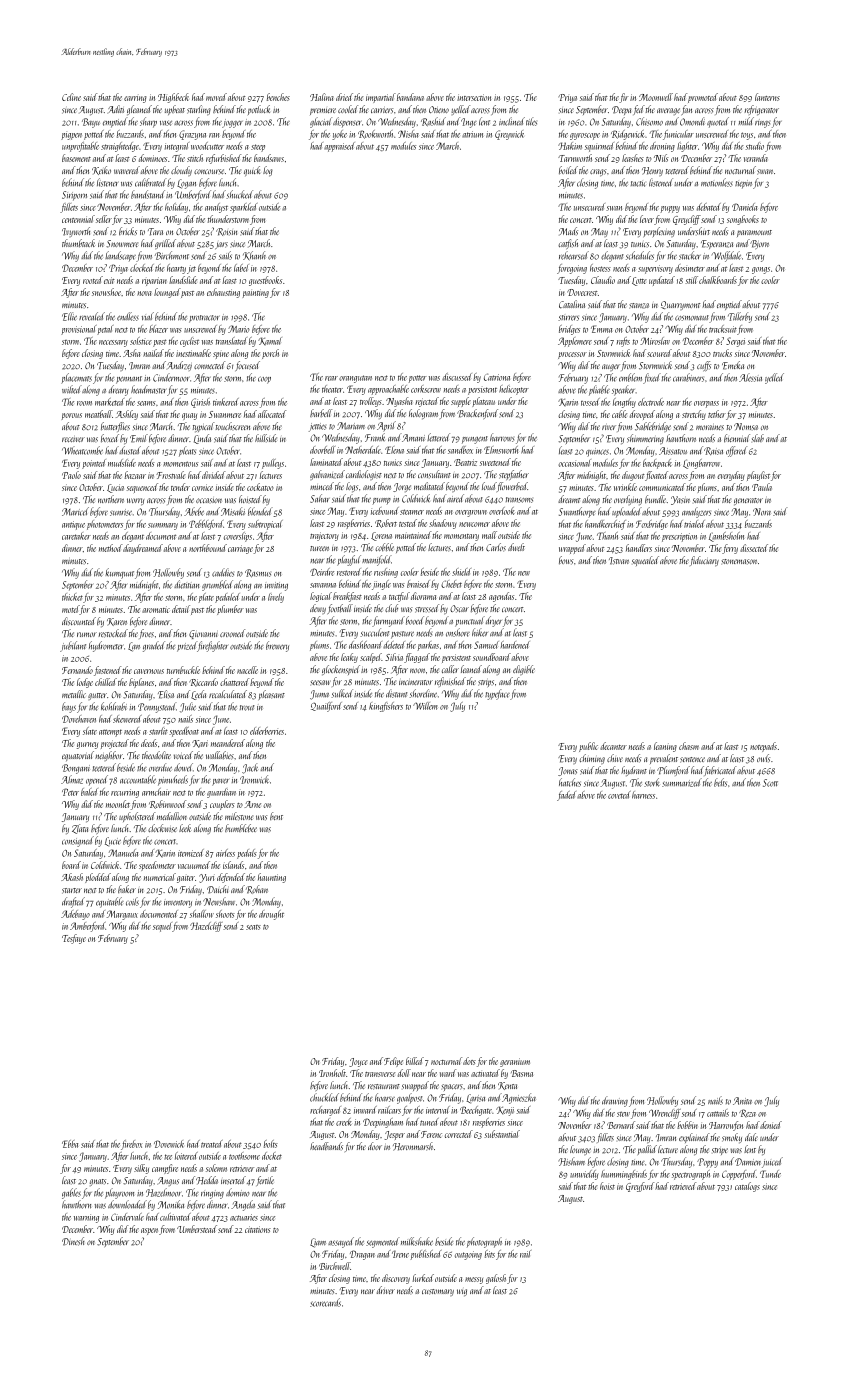 Image resolution: width=849 pixels, height=1400 pixels. I want to click on slab, so click(758, 438).
